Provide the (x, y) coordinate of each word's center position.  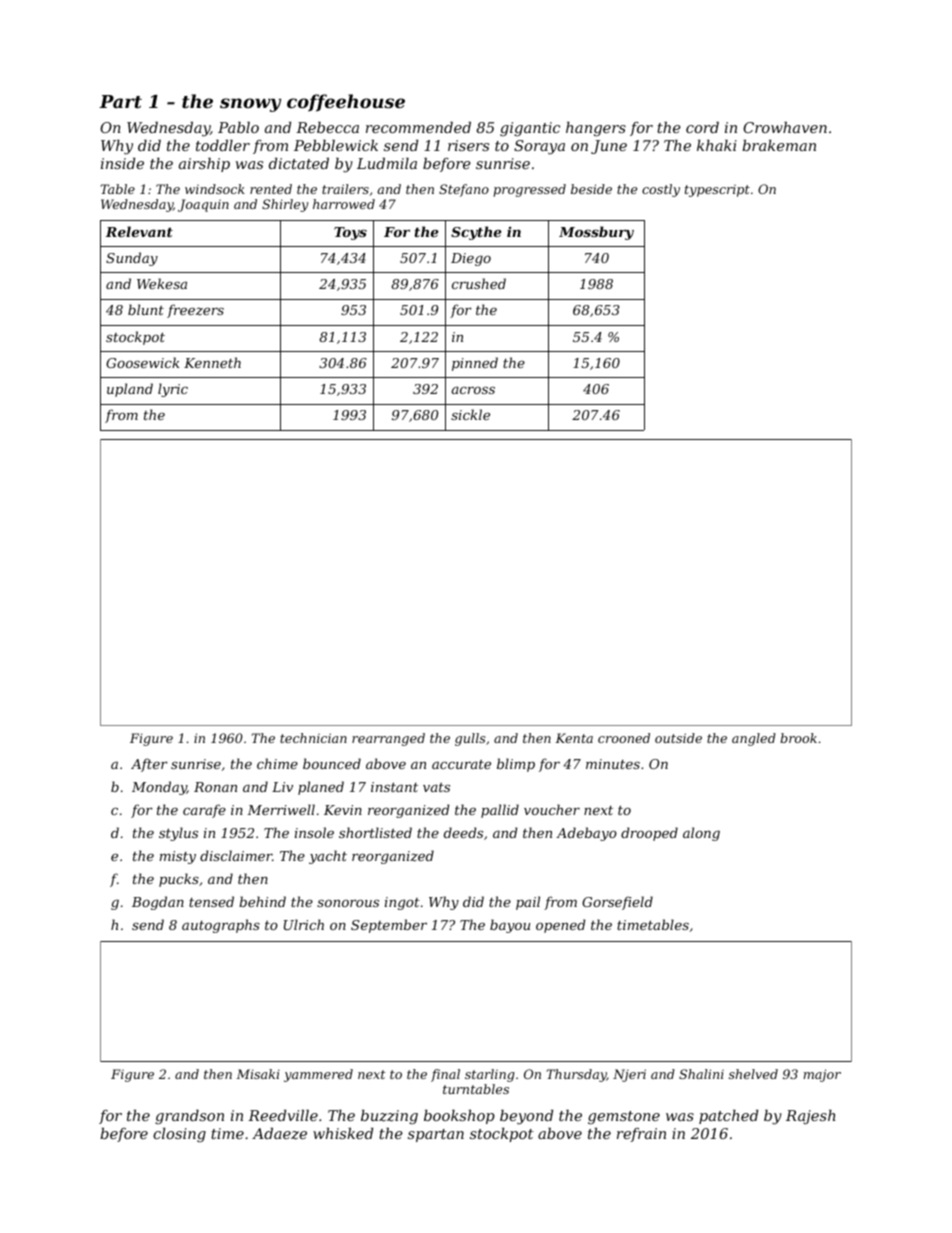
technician (313, 738)
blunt (146, 309)
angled (754, 739)
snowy (250, 105)
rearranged (388, 739)
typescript (717, 191)
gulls (470, 739)
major (822, 1075)
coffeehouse (346, 103)
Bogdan (158, 903)
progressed (529, 190)
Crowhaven (785, 127)
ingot (402, 903)
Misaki (258, 1074)
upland (130, 390)
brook (798, 738)
